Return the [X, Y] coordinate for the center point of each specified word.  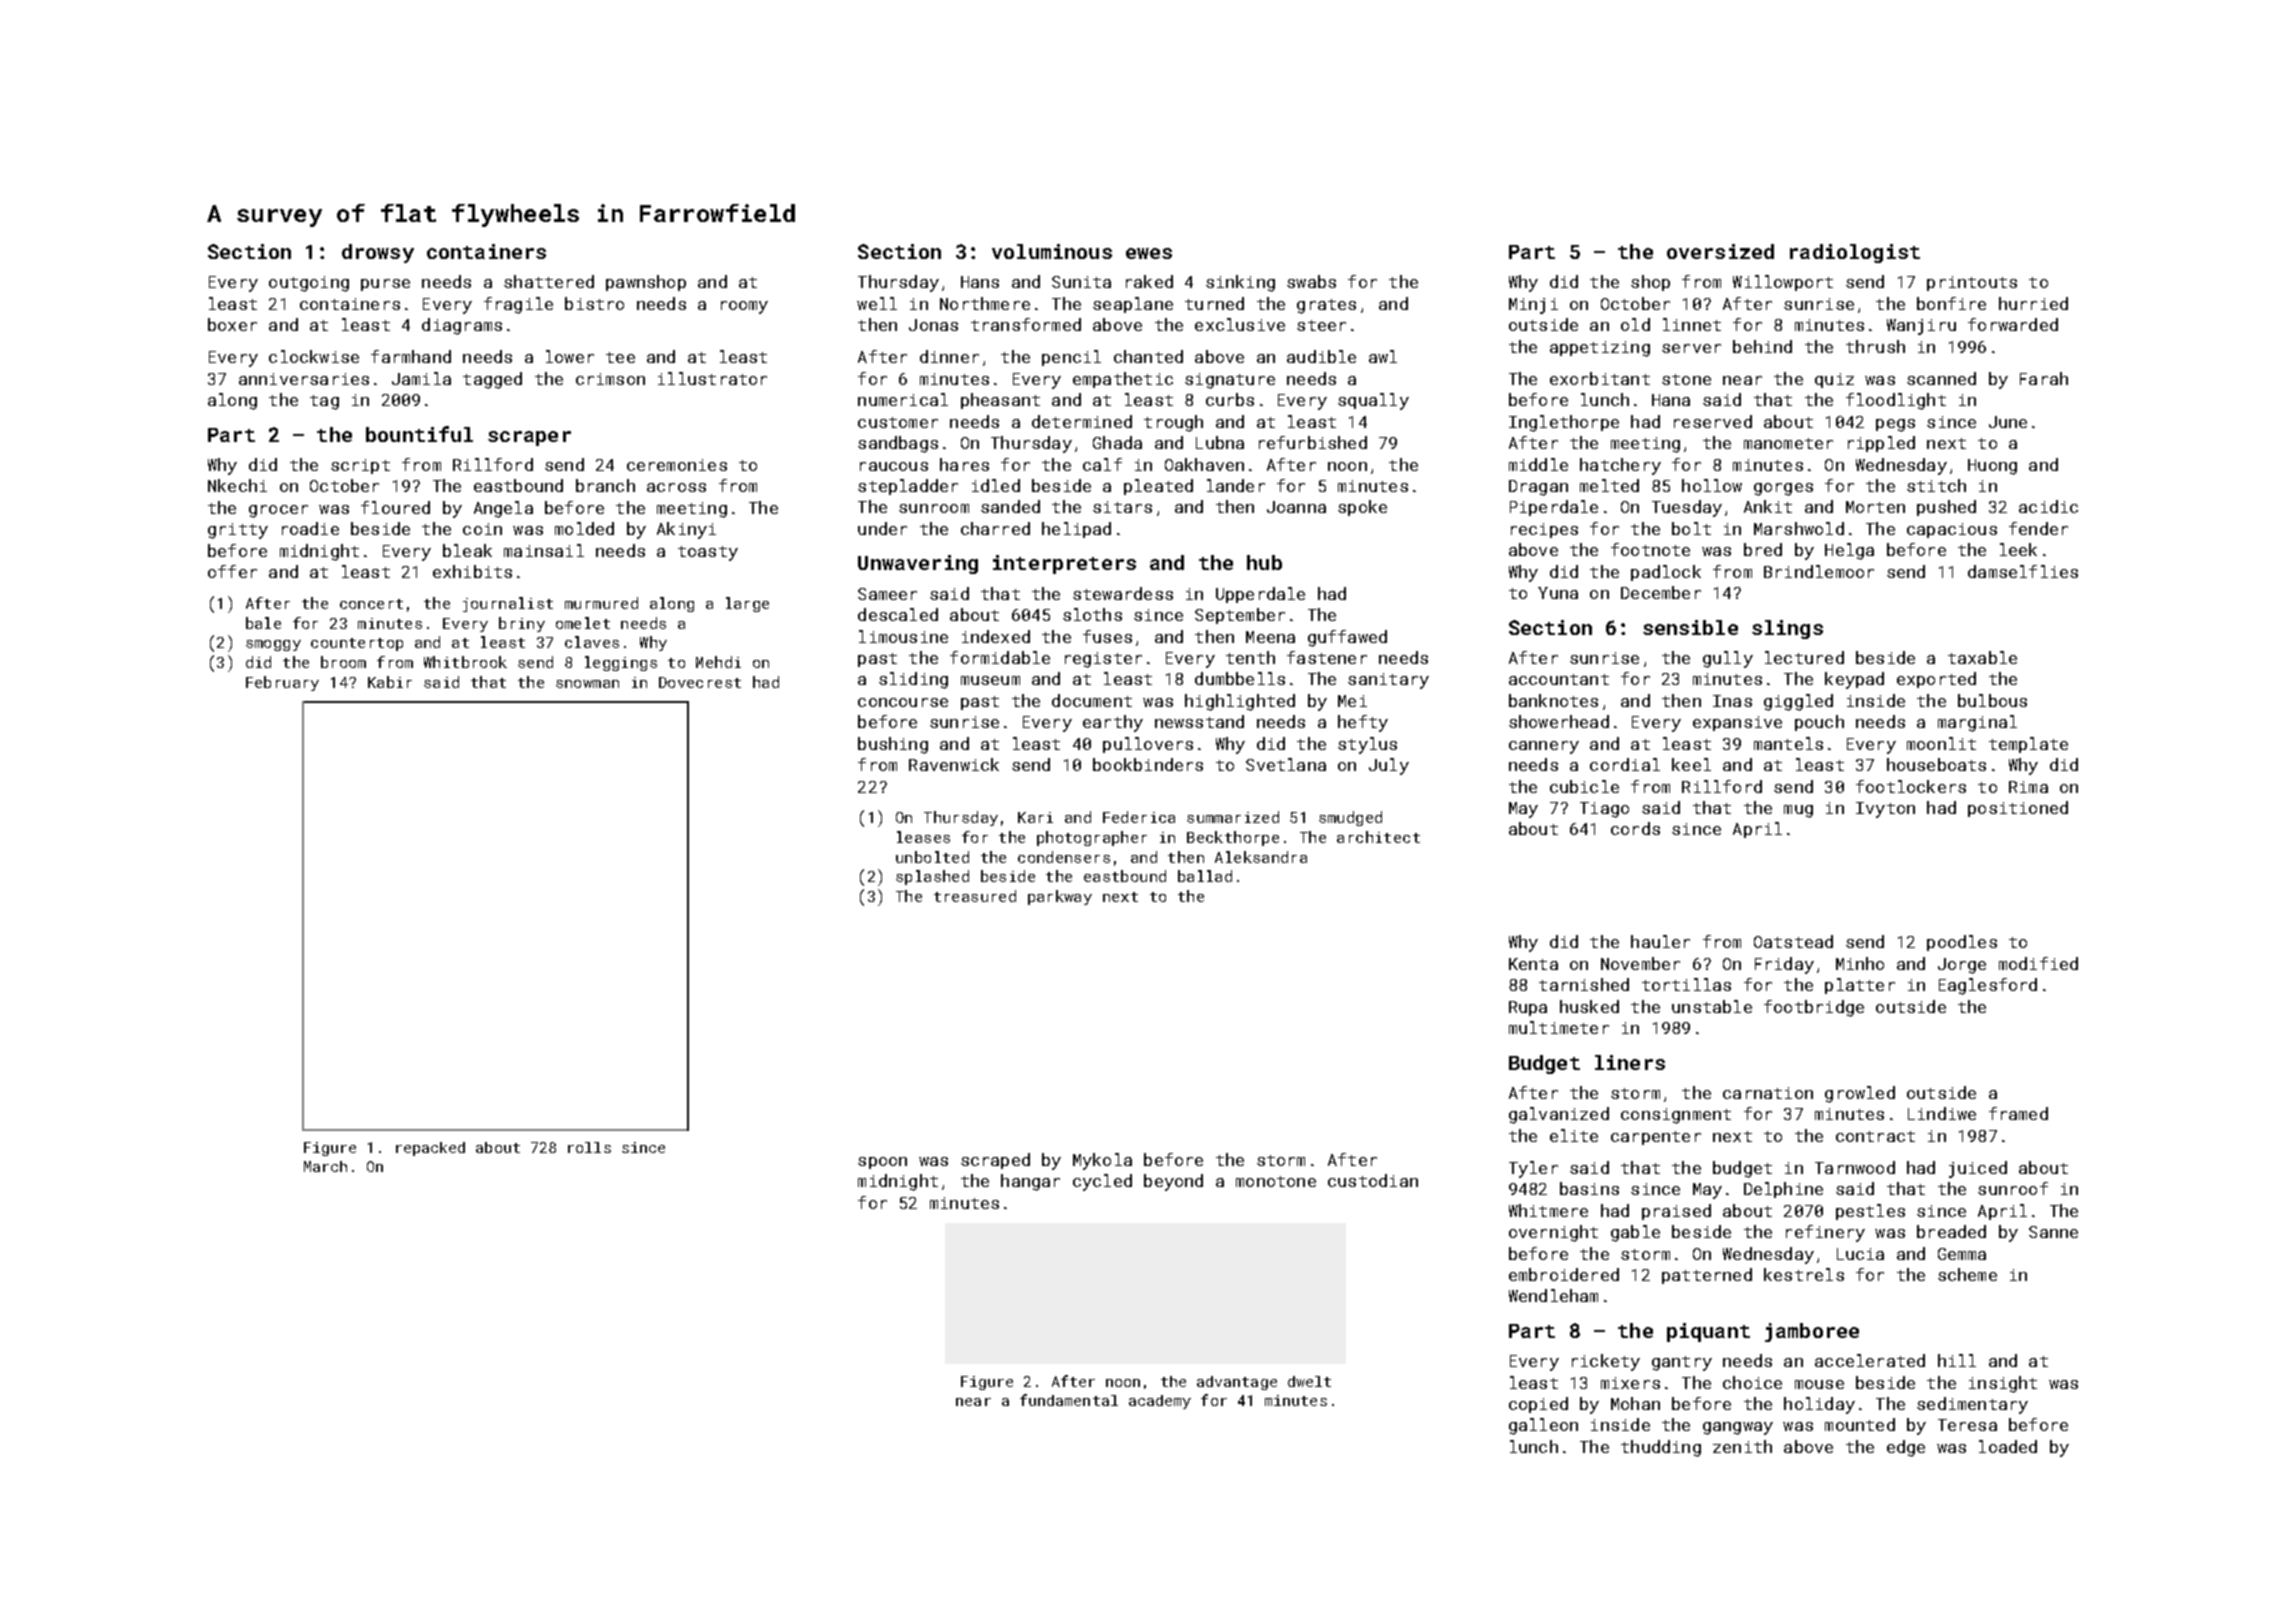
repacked [430, 1149]
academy [1160, 1402]
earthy [1113, 723]
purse [385, 285]
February [282, 683]
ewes [1149, 253]
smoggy [273, 645]
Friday [1784, 965]
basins [1589, 1188]
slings [1787, 629]
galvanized [1559, 1115]
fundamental [1069, 1400]
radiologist [1855, 253]
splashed [932, 877]
